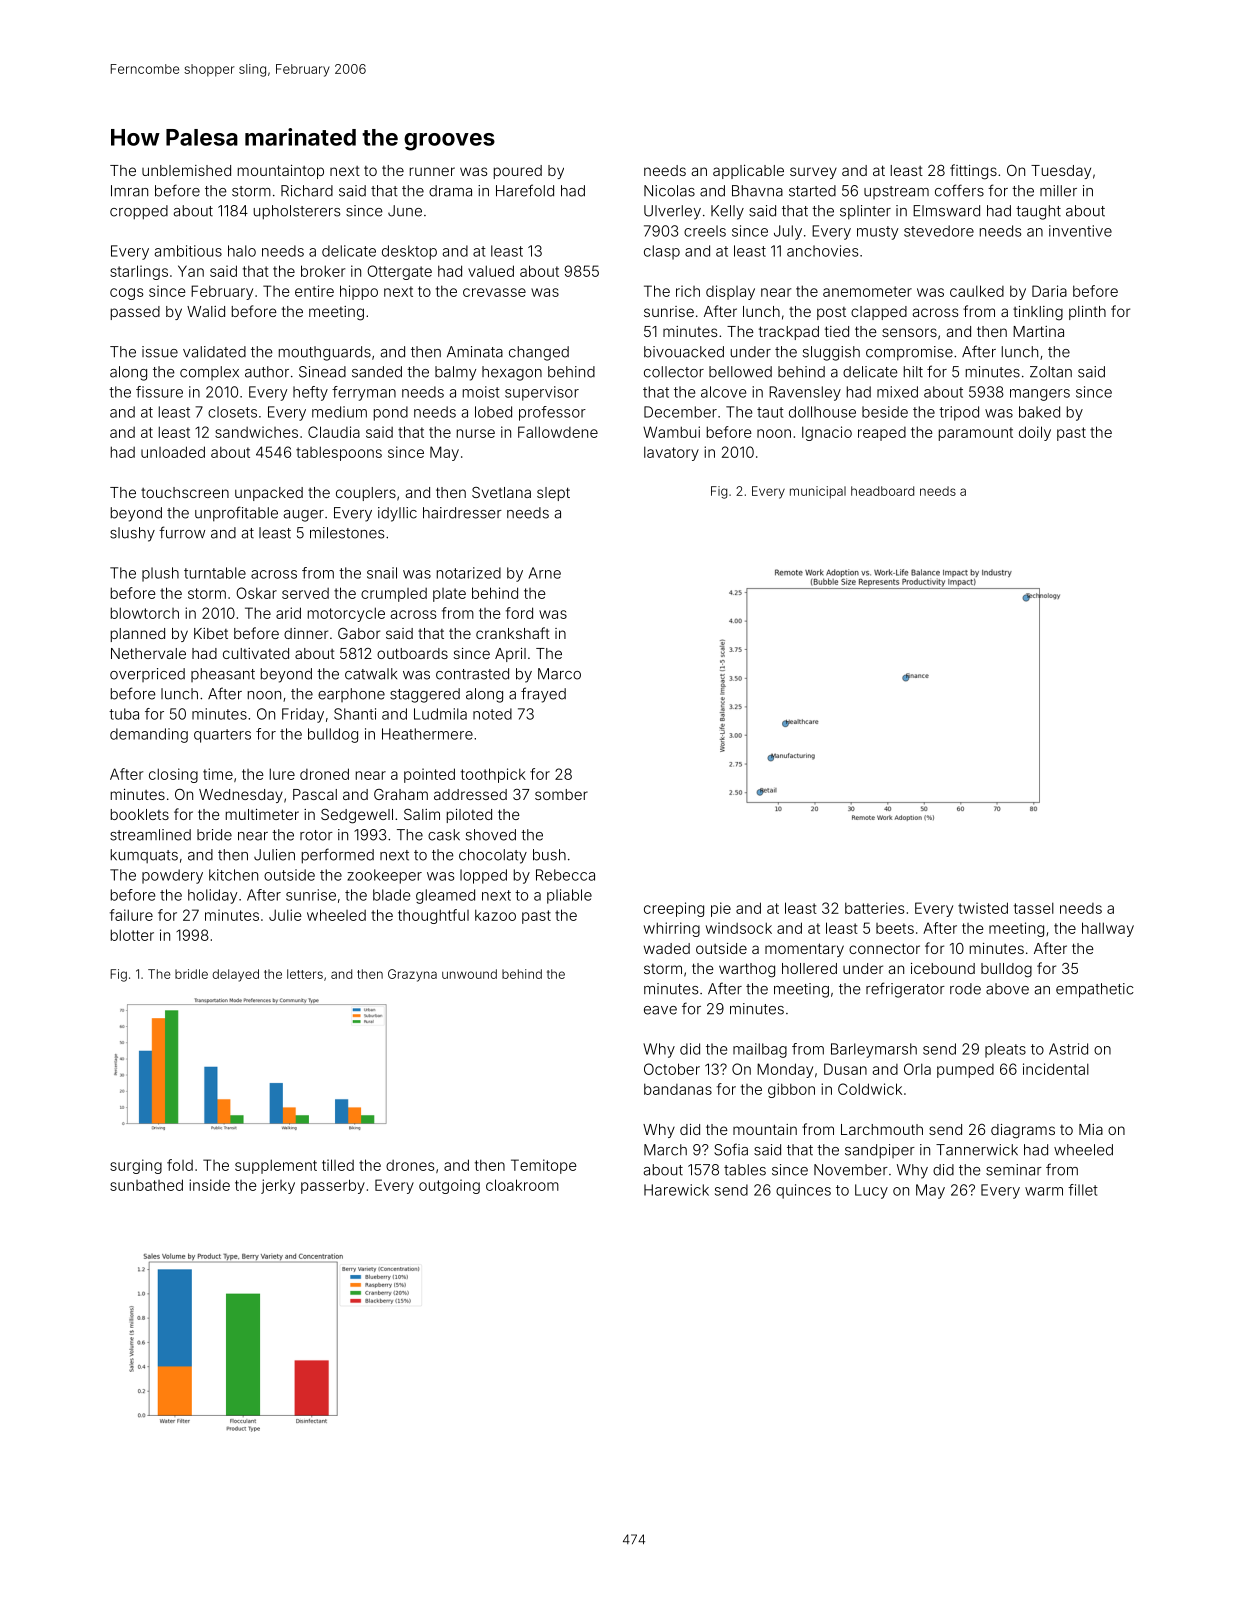 The image size is (1244, 1610). Describe the element at coordinates (770, 412) in the screenshot. I see `taut` at that location.
